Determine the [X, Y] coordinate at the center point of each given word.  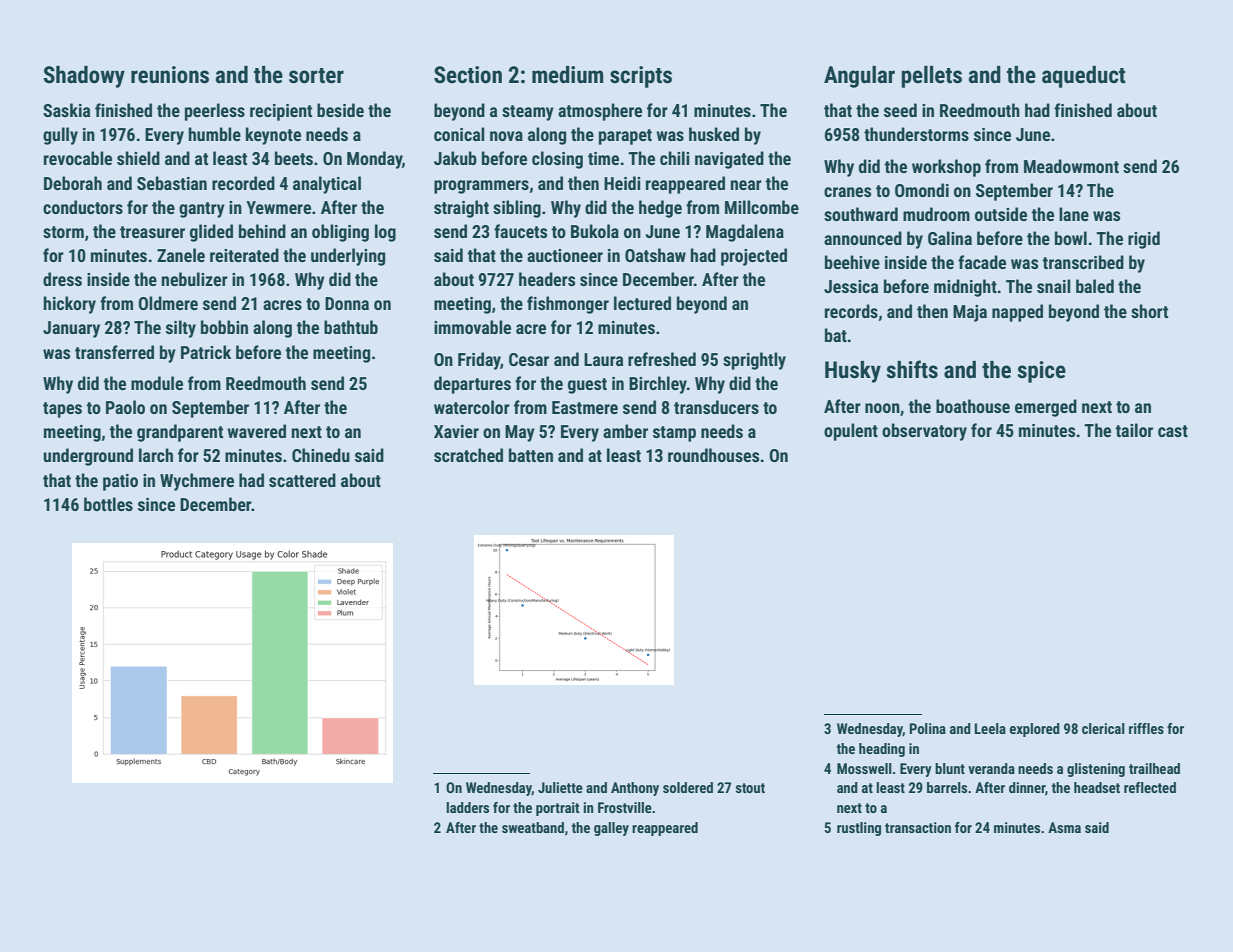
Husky [853, 372]
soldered [688, 787]
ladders [467, 807]
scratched [468, 455]
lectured [642, 303]
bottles [108, 504]
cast [1173, 431]
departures [472, 385]
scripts [641, 77]
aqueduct [1084, 77]
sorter [316, 76]
